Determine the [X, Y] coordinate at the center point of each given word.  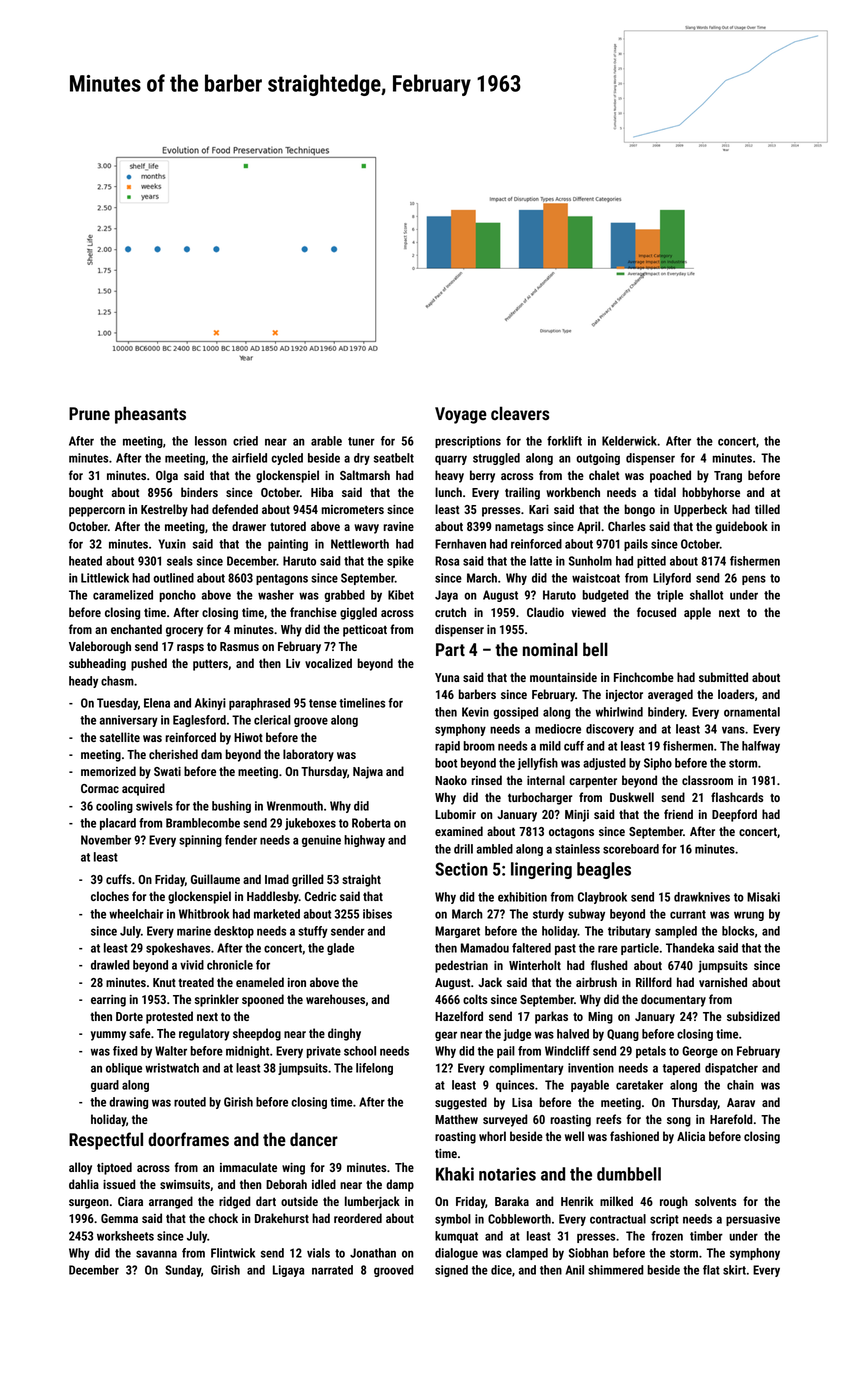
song [679, 1122]
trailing [522, 493]
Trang [728, 477]
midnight [247, 1052]
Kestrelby [164, 510]
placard [118, 824]
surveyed [505, 1120]
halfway [761, 747]
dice [501, 1270]
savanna [156, 1254]
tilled [767, 509]
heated [85, 561]
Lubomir [455, 814]
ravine [398, 526]
